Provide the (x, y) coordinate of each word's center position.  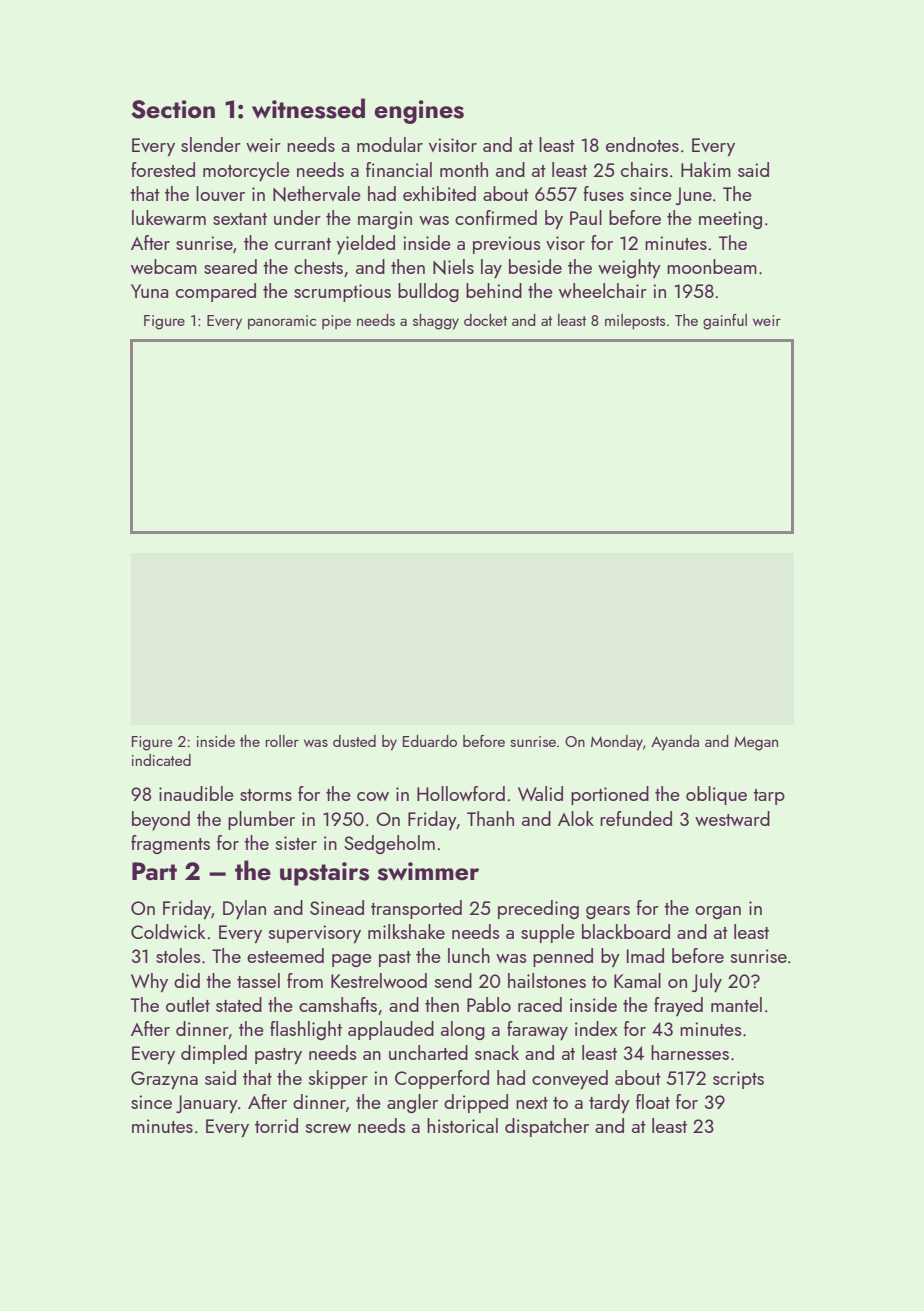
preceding (538, 909)
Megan (756, 743)
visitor (453, 145)
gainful (725, 322)
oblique (716, 795)
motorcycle (246, 171)
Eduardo (430, 741)
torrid (276, 1125)
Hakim (706, 169)
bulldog (428, 292)
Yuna (149, 291)
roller (282, 741)
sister (296, 843)
